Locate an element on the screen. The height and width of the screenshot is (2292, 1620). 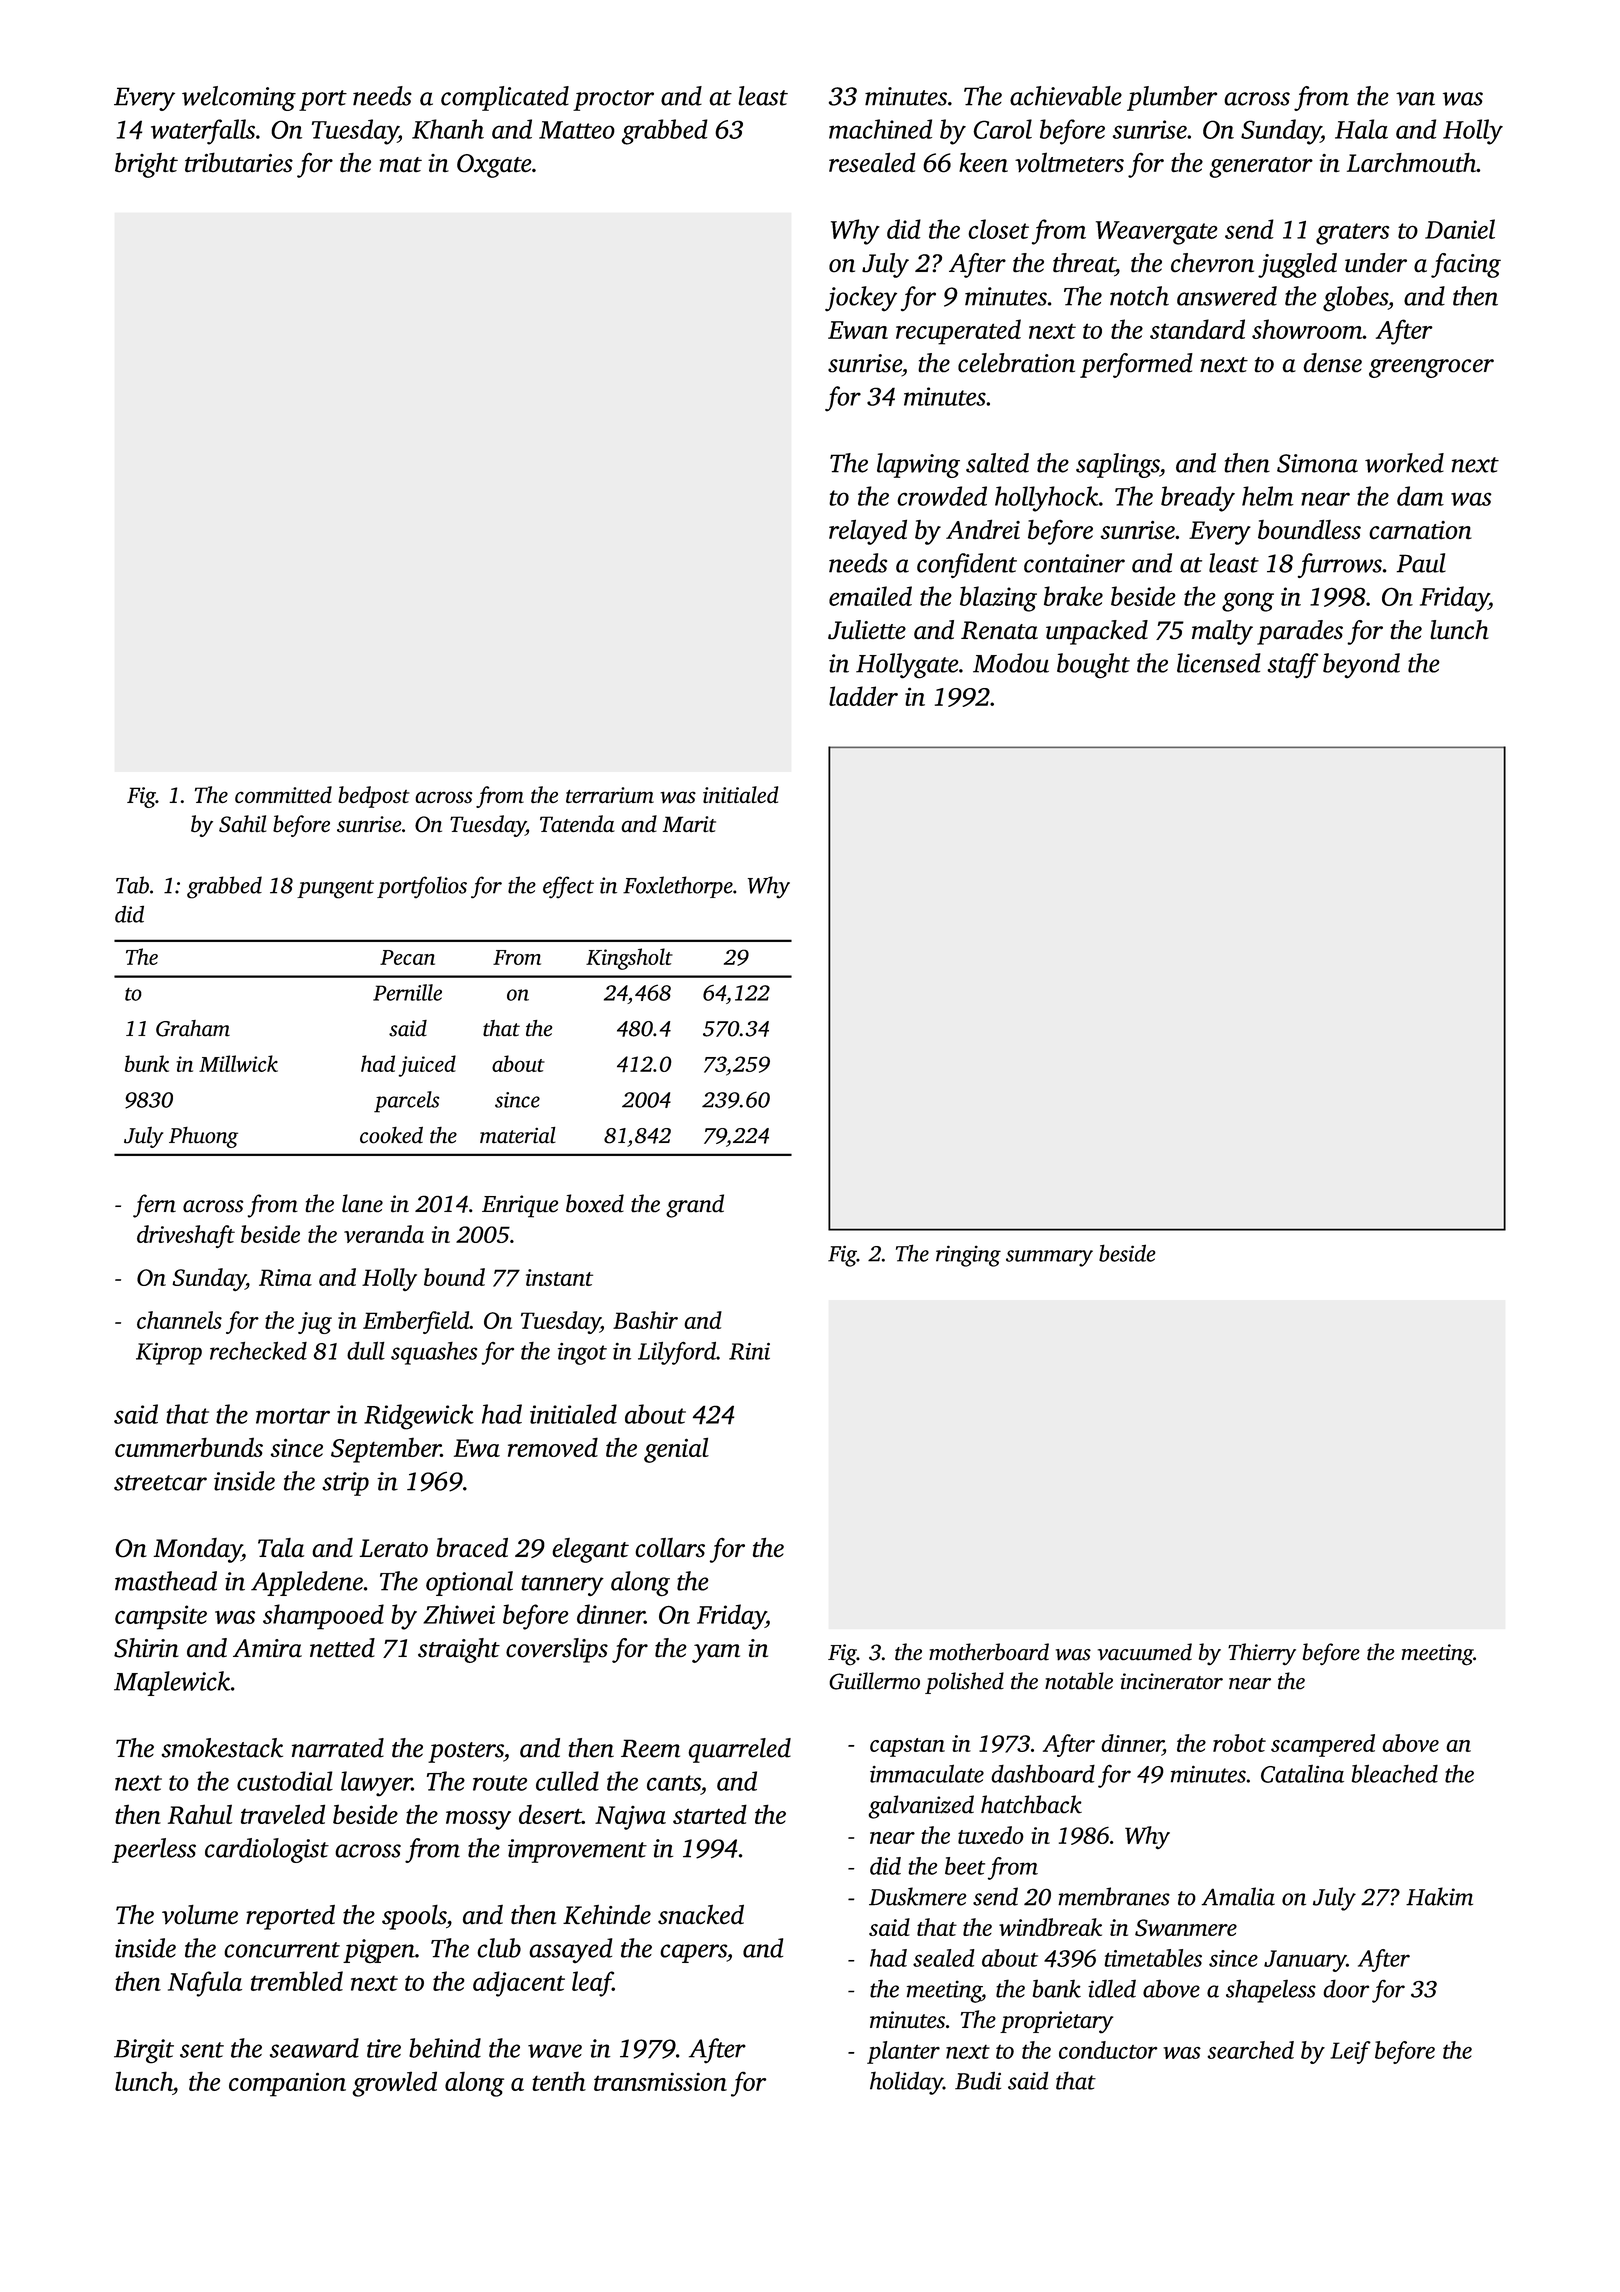
Guillermo is located at coordinates (874, 1681).
